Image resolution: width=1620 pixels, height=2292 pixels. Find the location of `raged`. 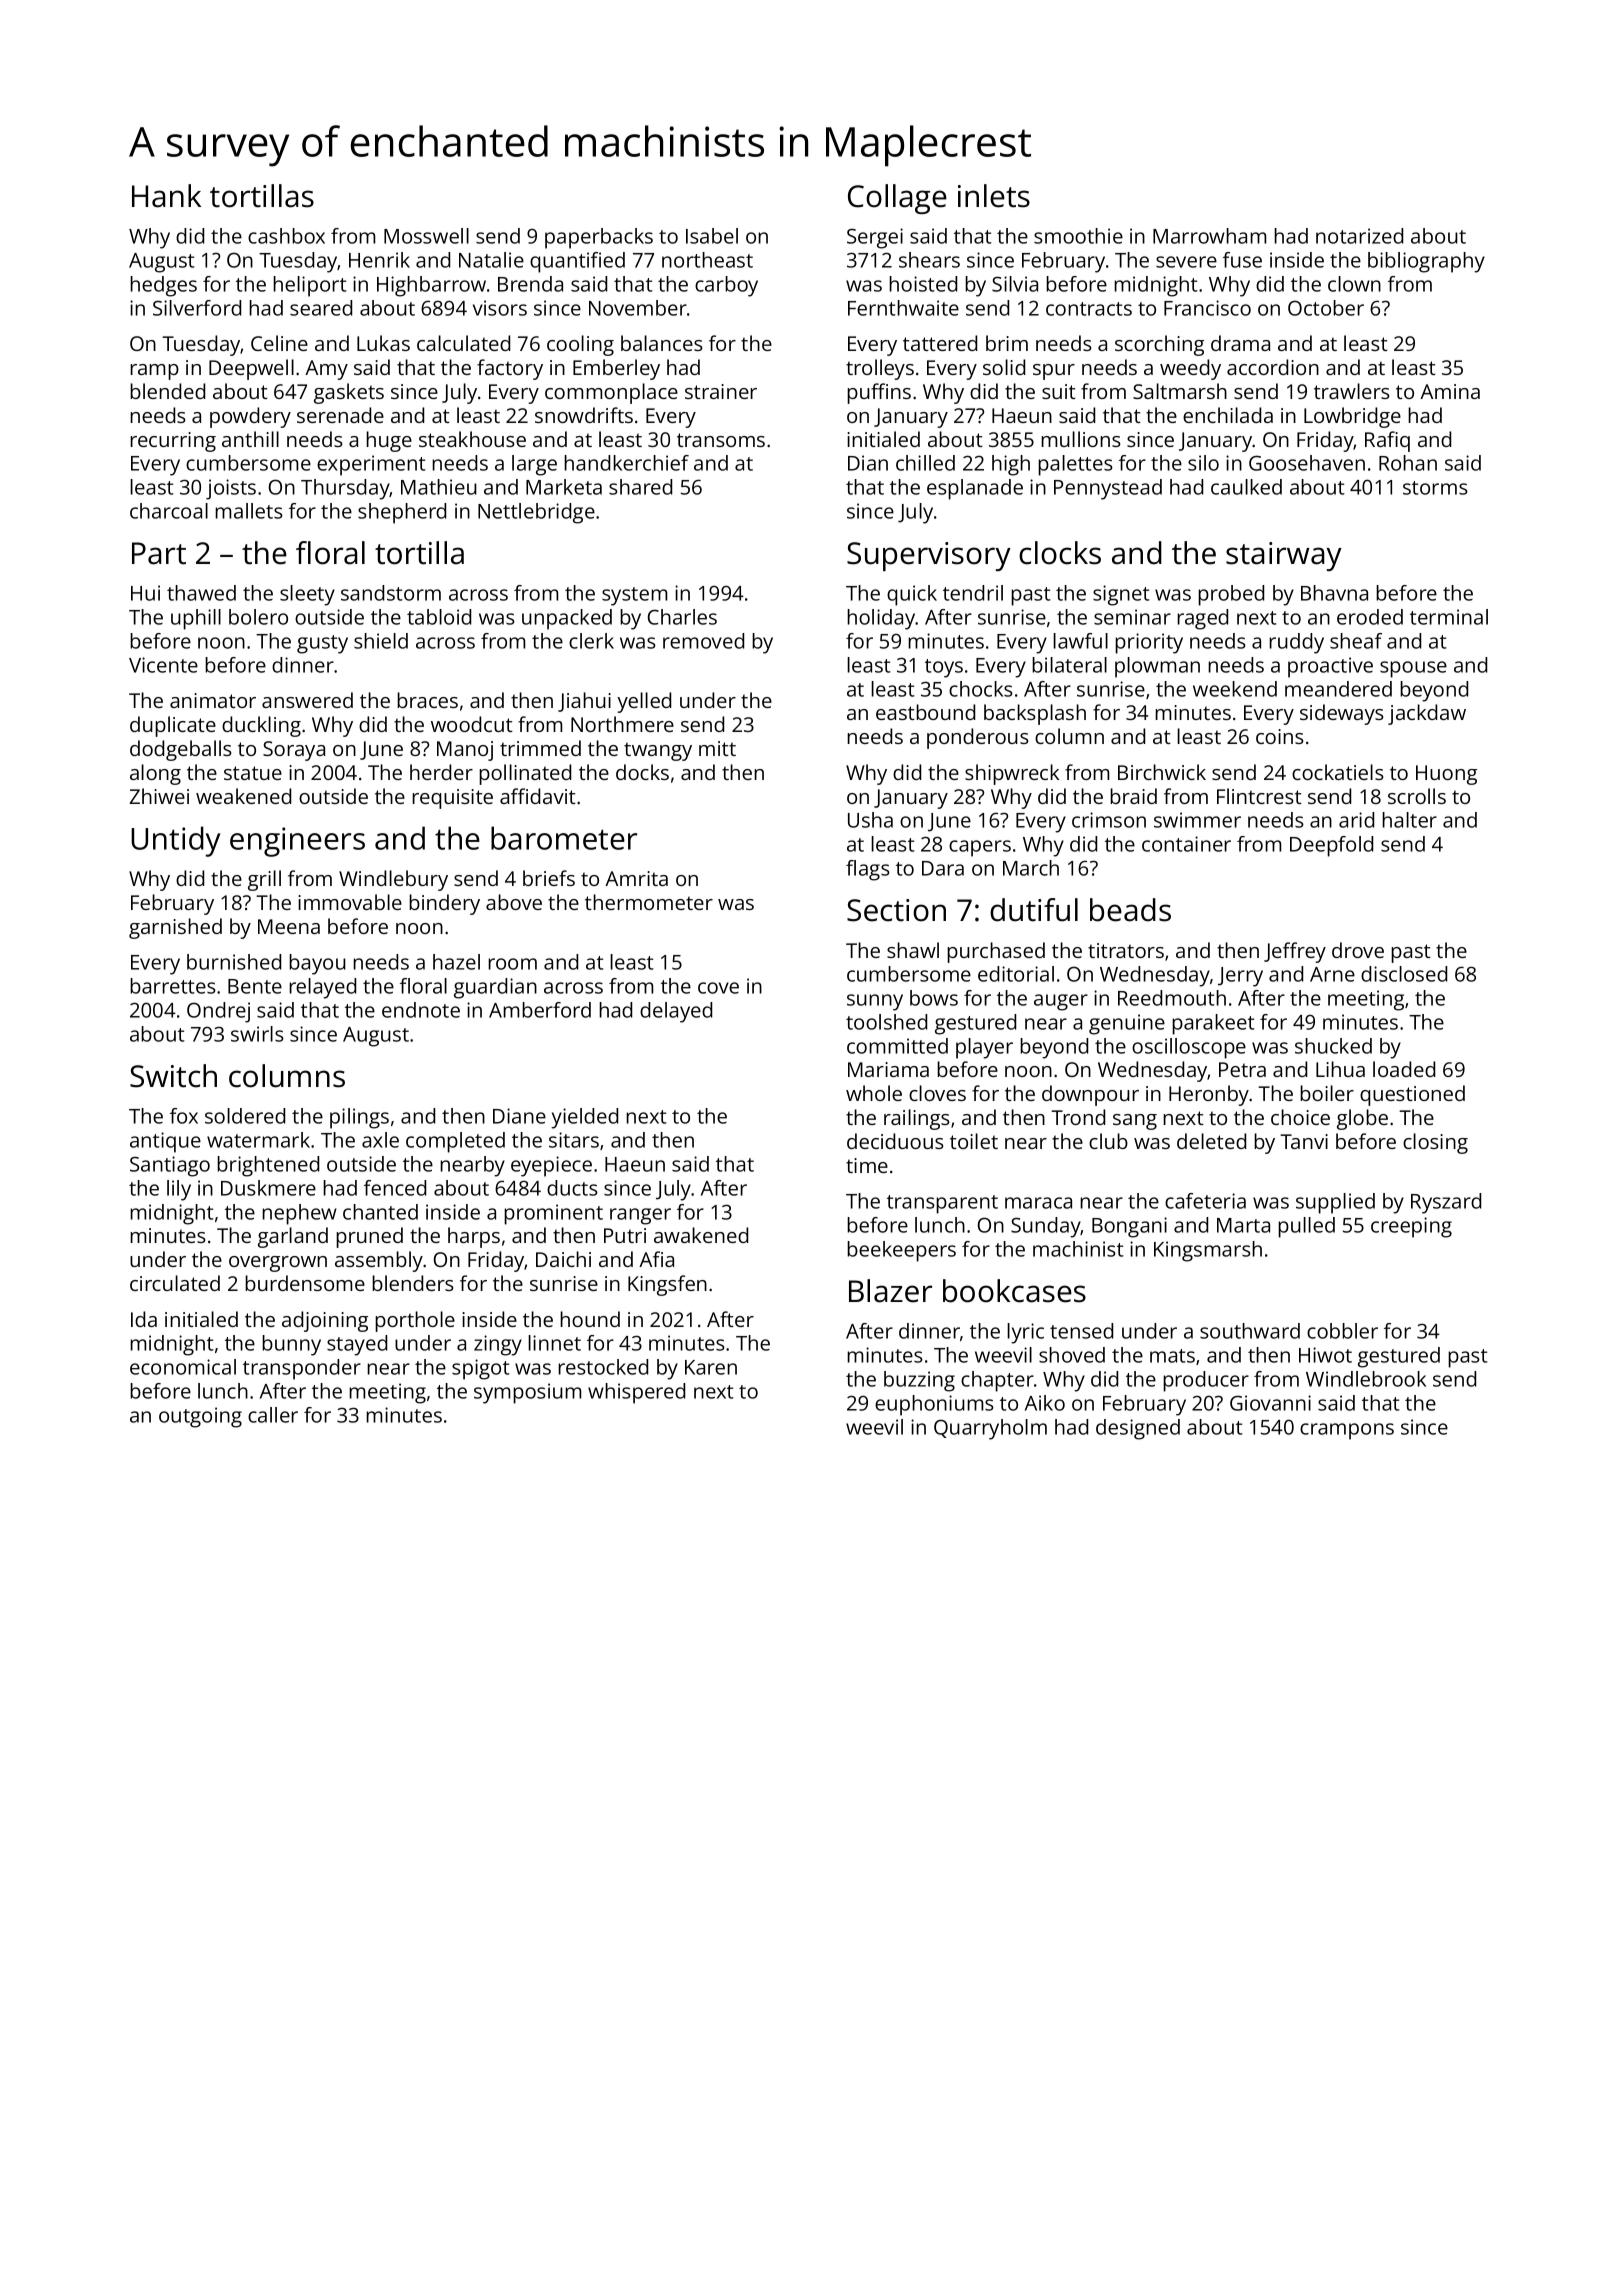

raged is located at coordinates (1202, 619).
